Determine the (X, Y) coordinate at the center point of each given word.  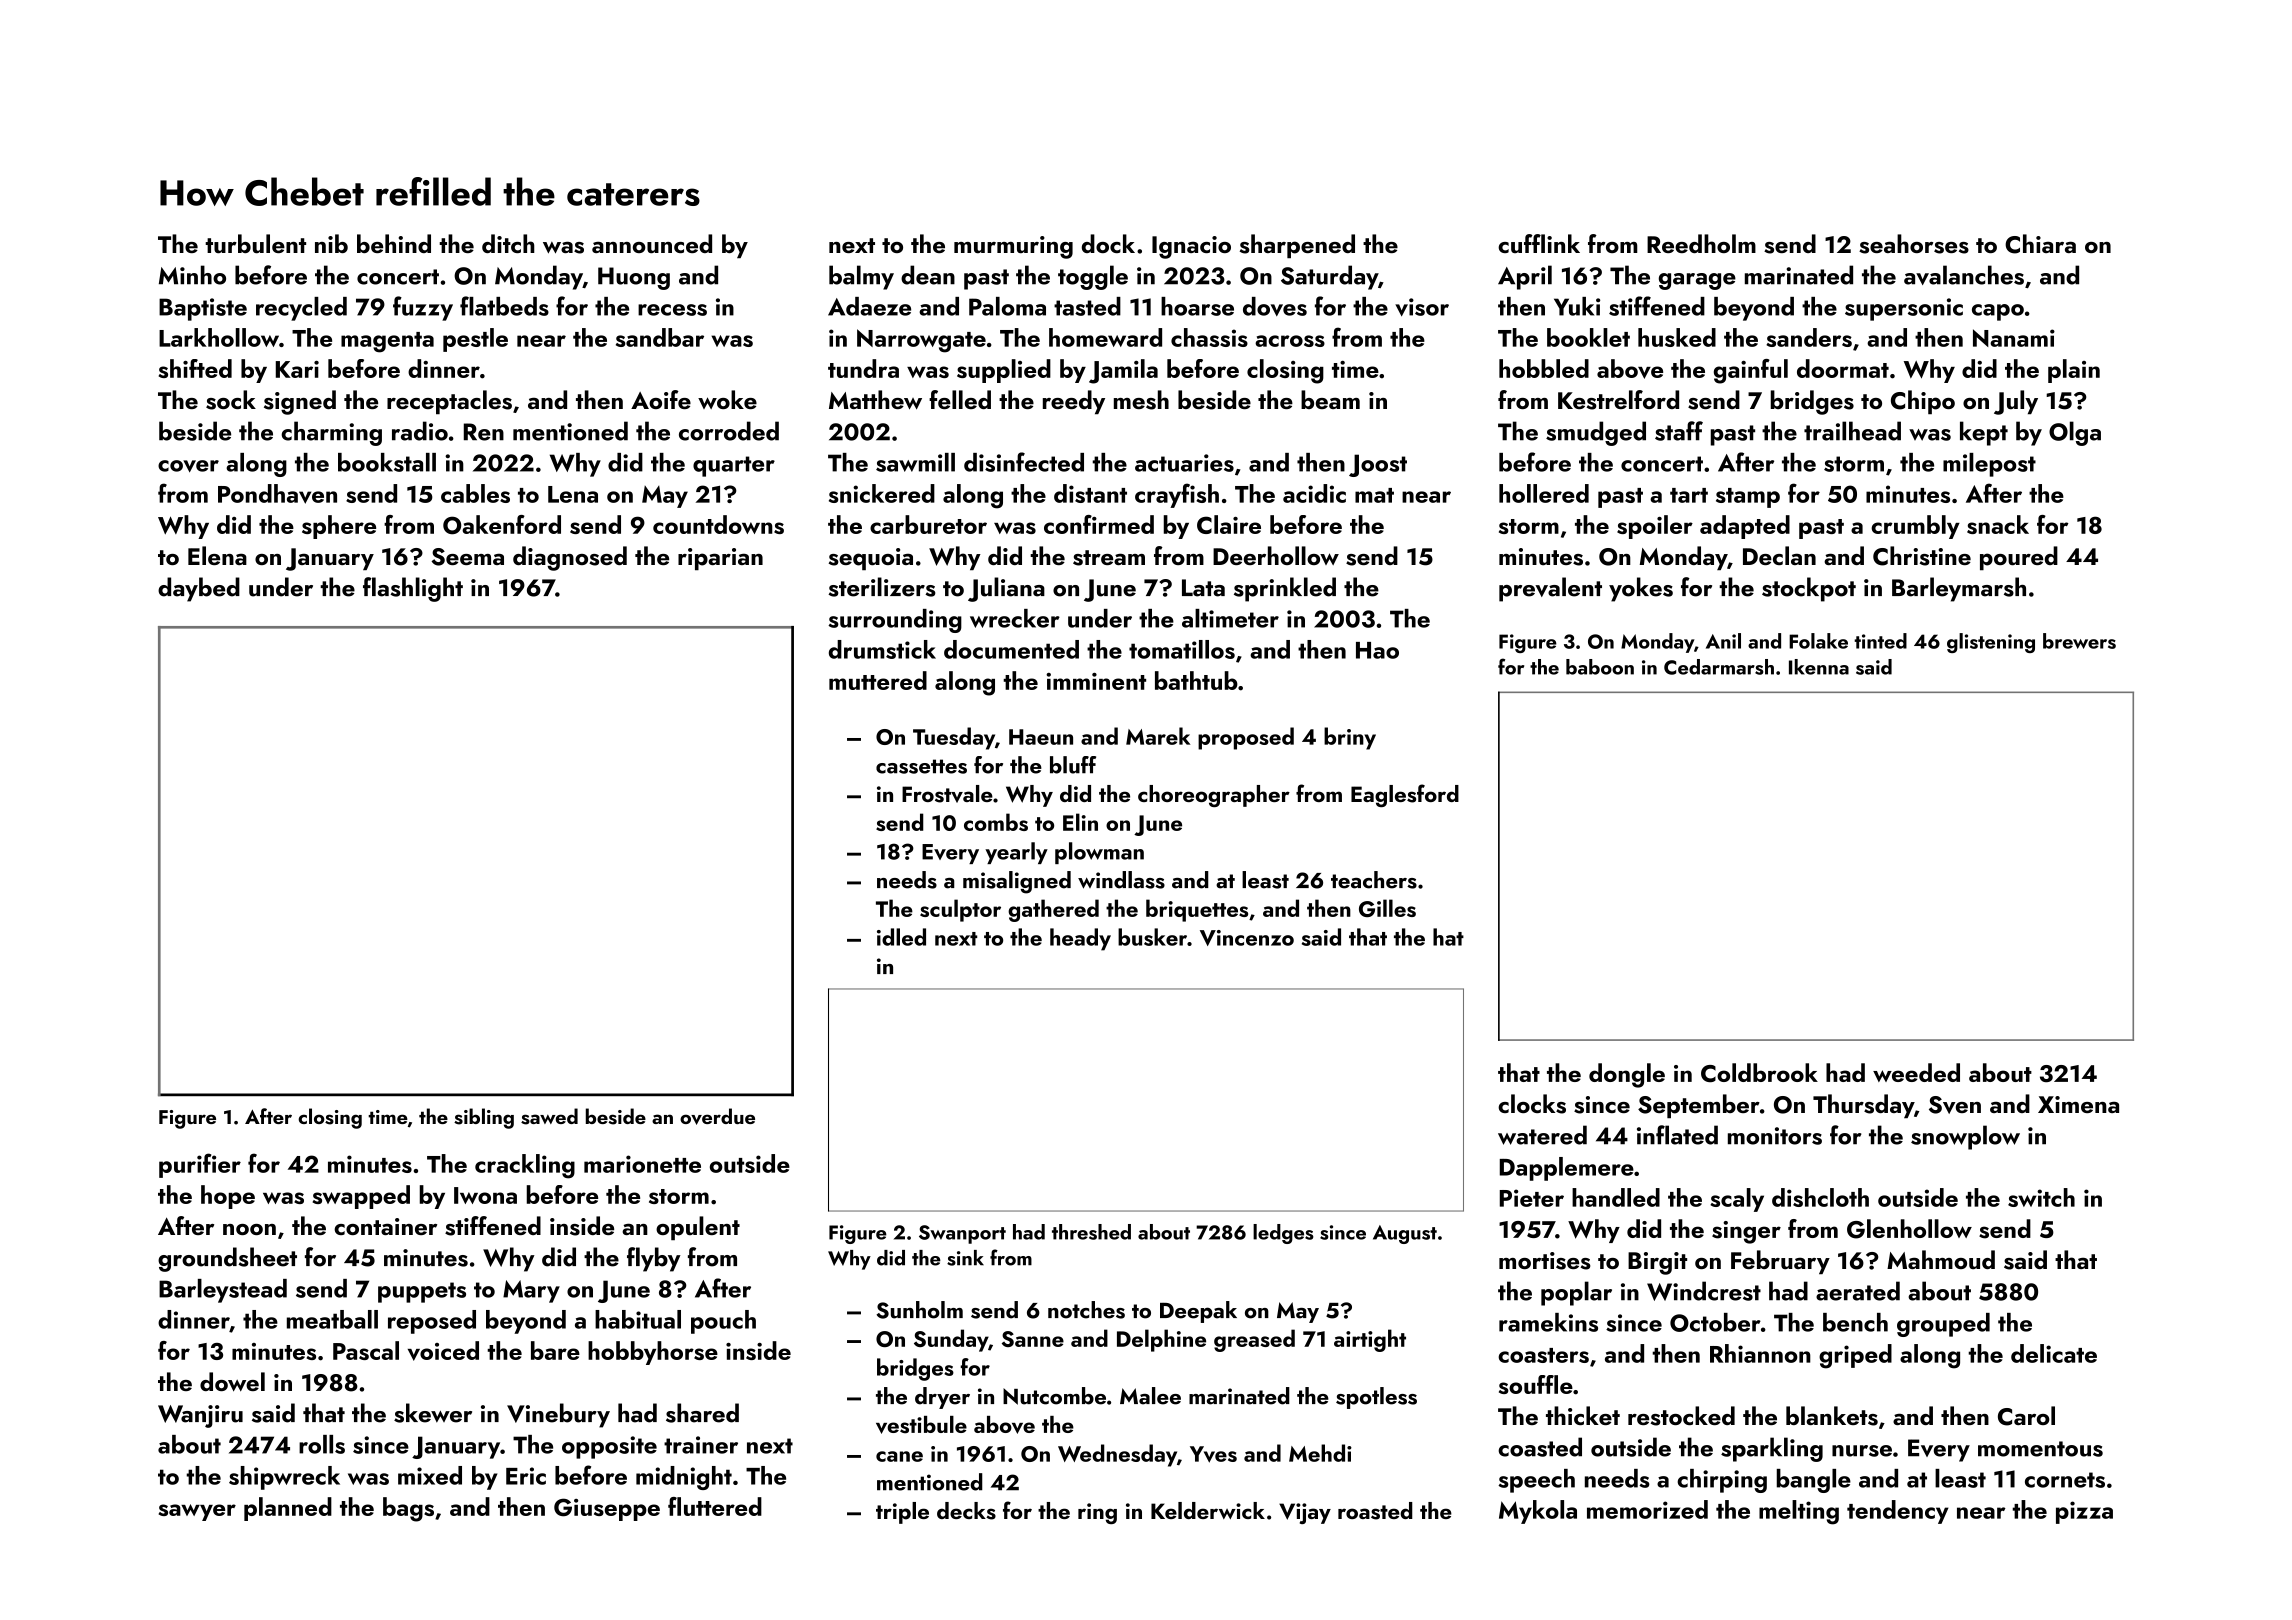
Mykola (1538, 1512)
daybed (199, 589)
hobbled (1544, 368)
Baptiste (203, 309)
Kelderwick (1208, 1510)
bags (408, 1509)
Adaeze (869, 306)
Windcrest (1704, 1291)
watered (1542, 1135)
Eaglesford (1405, 795)
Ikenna (1819, 667)
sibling (484, 1118)
